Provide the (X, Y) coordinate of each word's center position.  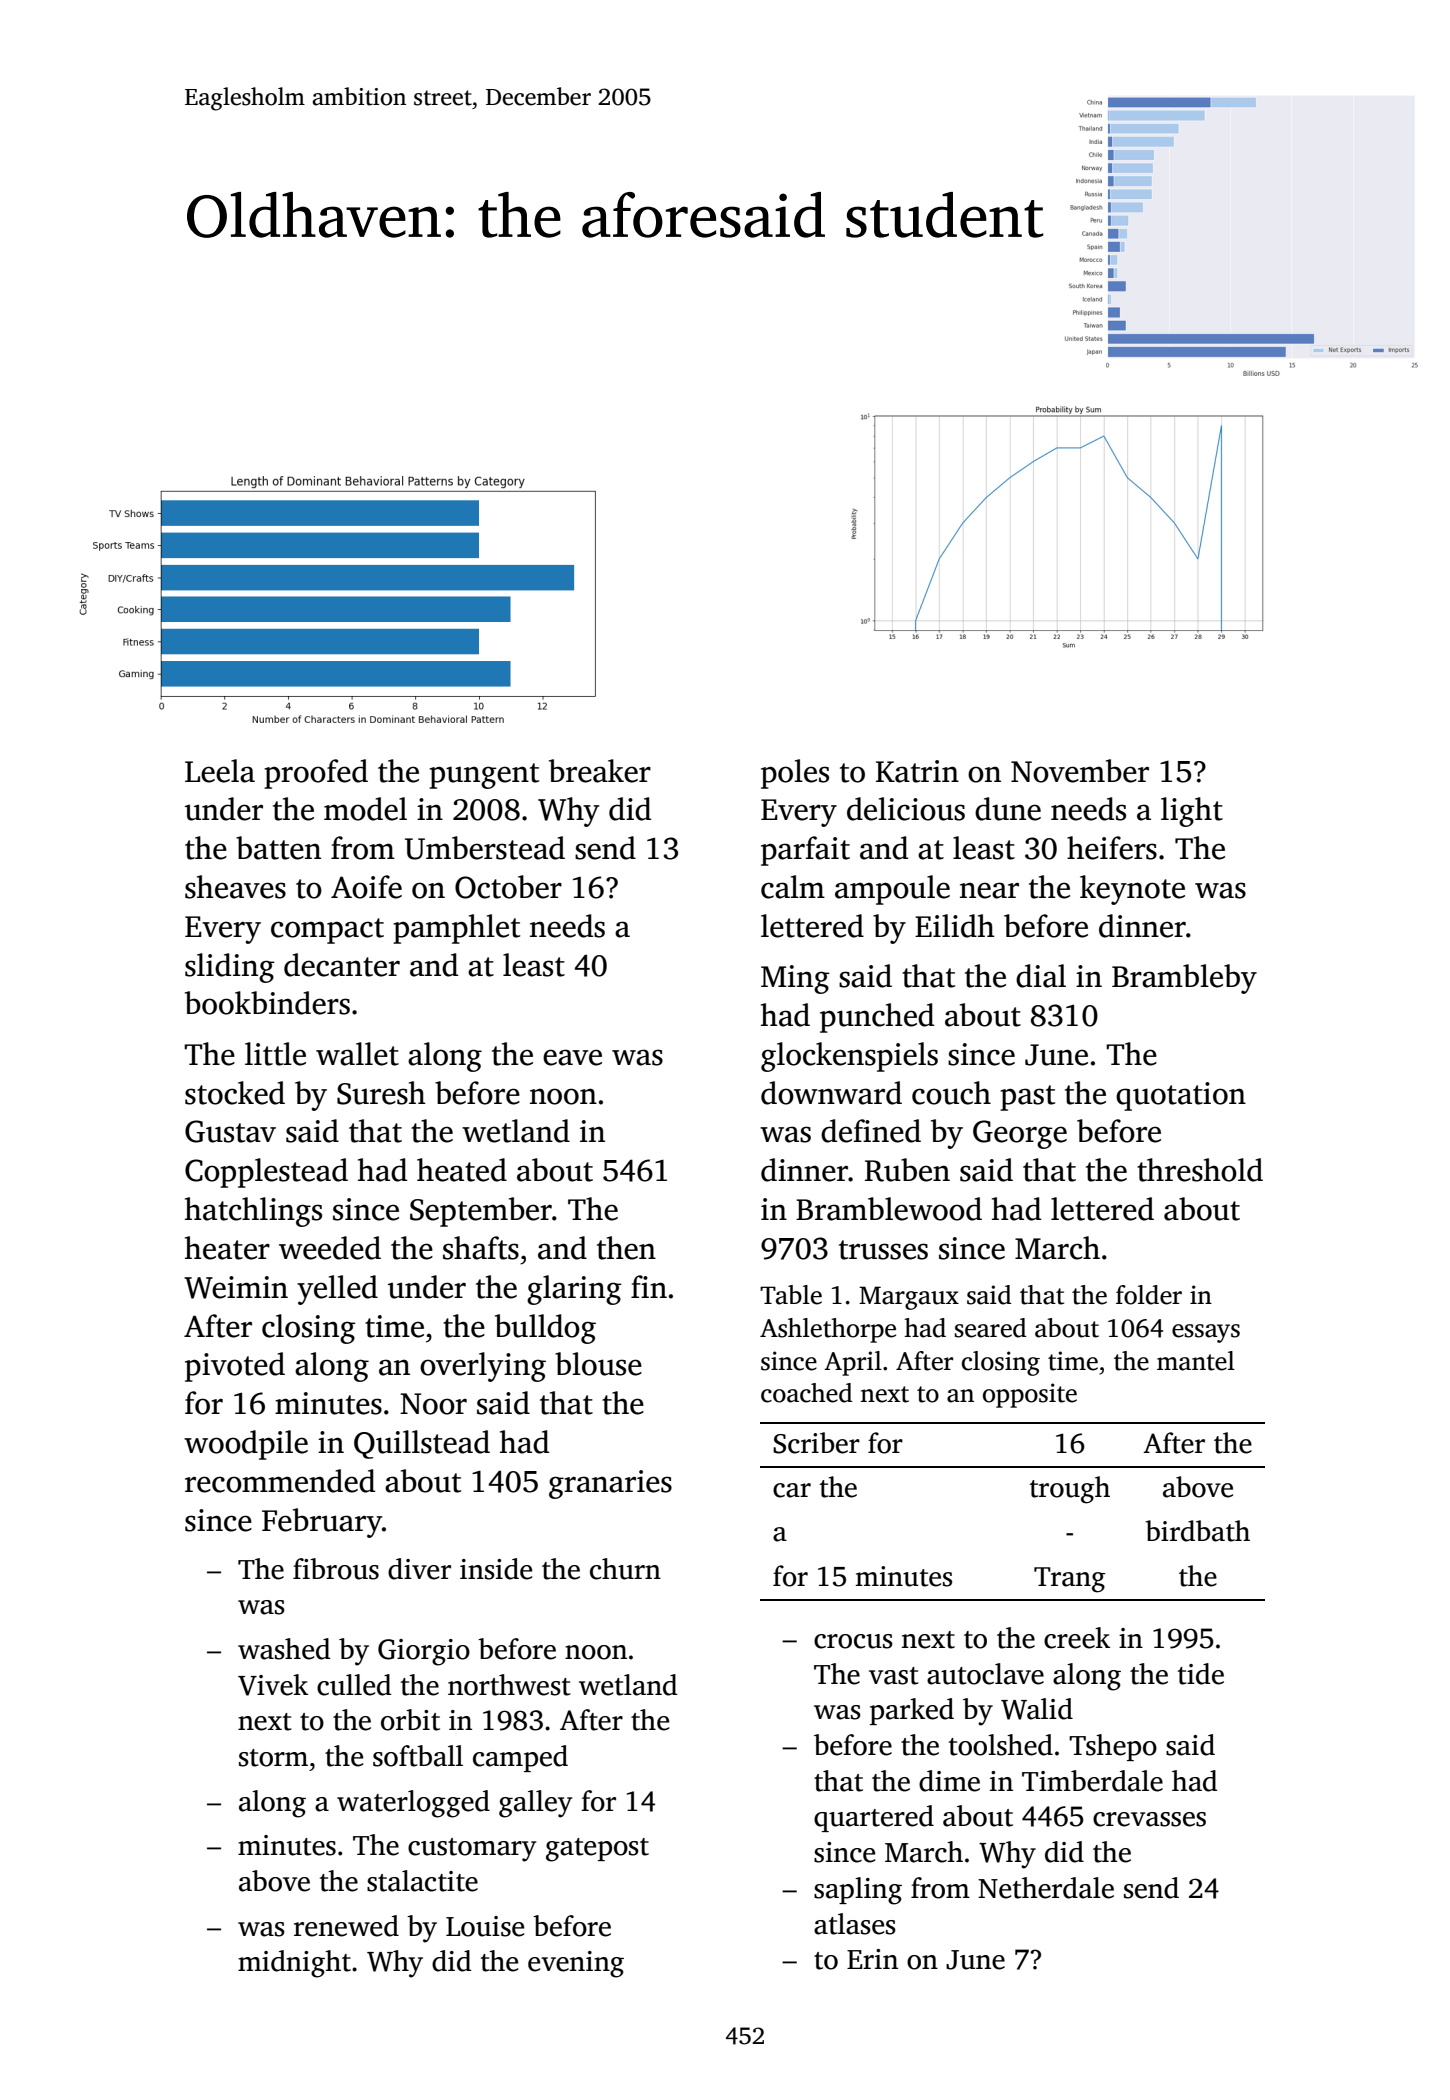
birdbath (1198, 1531)
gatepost (597, 1850)
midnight (294, 1964)
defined (871, 1131)
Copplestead (266, 1173)
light (1192, 812)
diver (419, 1569)
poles (795, 774)
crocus (853, 1641)
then (626, 1248)
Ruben (907, 1170)
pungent (484, 776)
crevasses (1149, 1819)
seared (990, 1328)
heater (227, 1248)
